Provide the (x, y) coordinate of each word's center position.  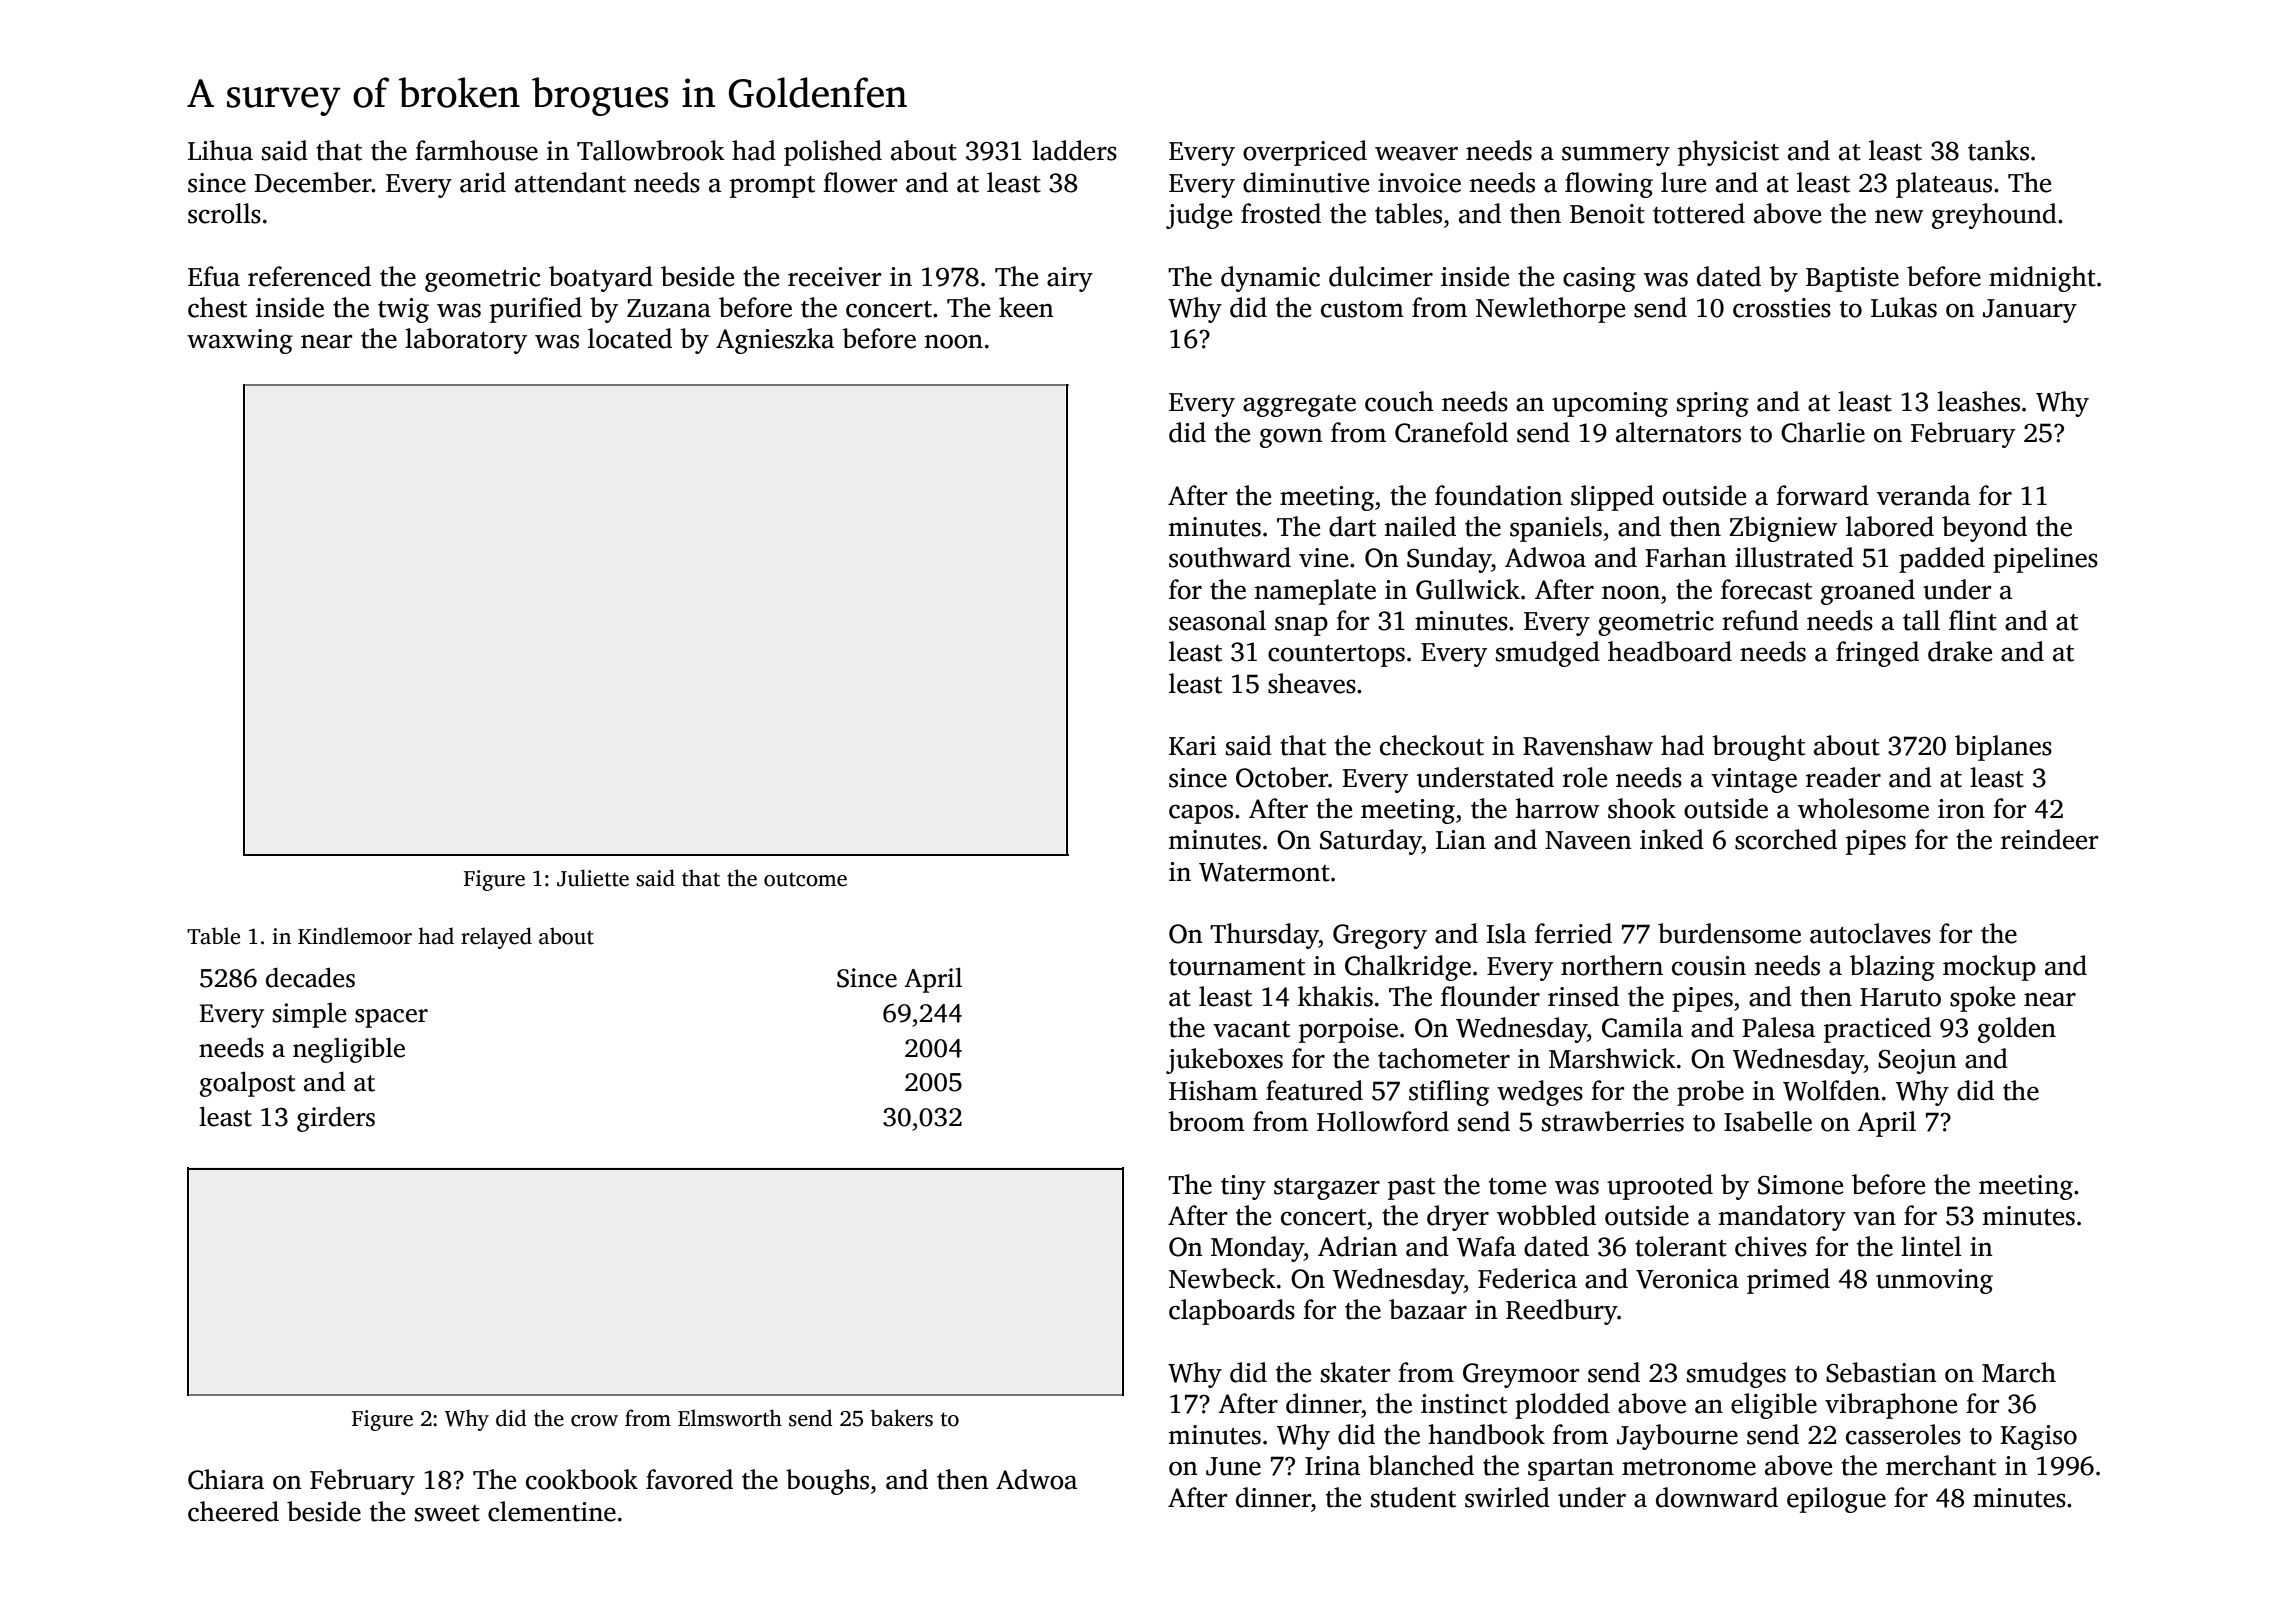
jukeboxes (1224, 1061)
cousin (1709, 966)
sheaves (1312, 683)
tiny (1243, 1187)
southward (1230, 557)
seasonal (1217, 620)
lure (1683, 182)
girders (336, 1119)
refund (1760, 620)
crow (594, 1421)
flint (1973, 620)
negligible (349, 1050)
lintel (1931, 1246)
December (313, 182)
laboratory (466, 341)
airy (1070, 279)
